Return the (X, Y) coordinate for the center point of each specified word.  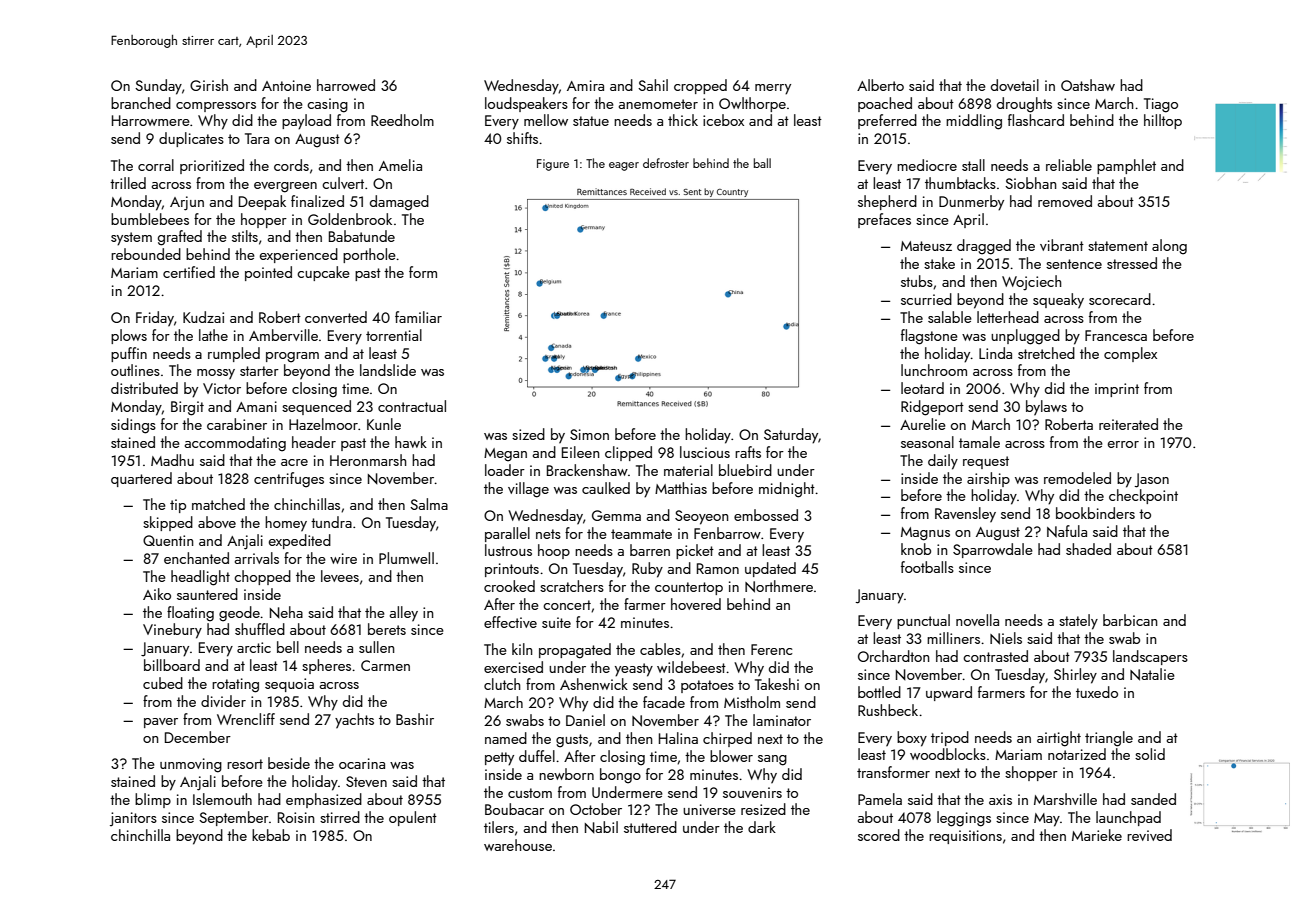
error (1123, 444)
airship (988, 479)
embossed (766, 515)
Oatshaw (1088, 85)
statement (1118, 246)
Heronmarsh (368, 460)
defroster (666, 163)
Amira (585, 85)
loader (505, 470)
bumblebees (150, 219)
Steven (366, 781)
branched (141, 103)
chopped (262, 577)
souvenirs (752, 792)
